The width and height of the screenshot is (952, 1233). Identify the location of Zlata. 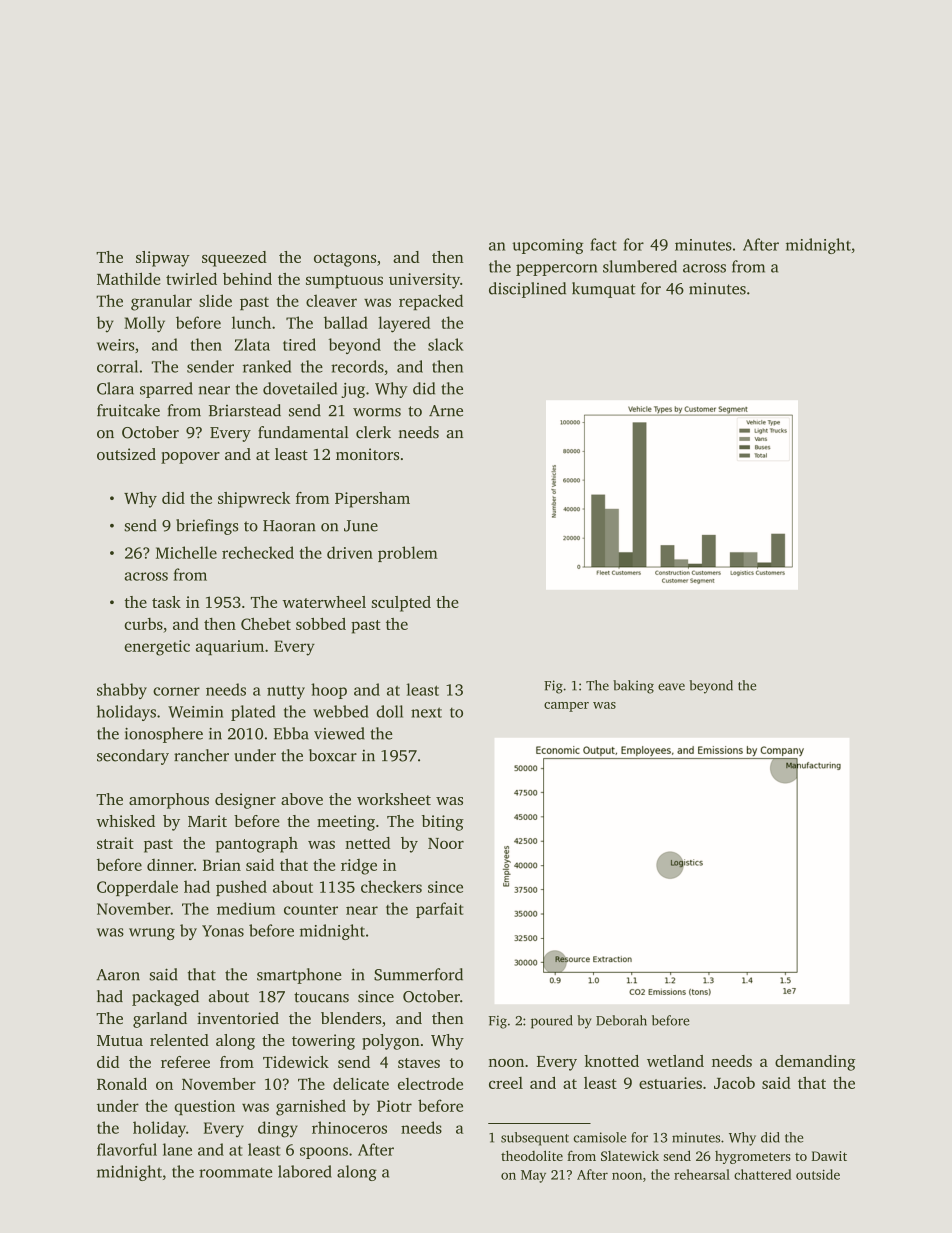
(252, 344).
